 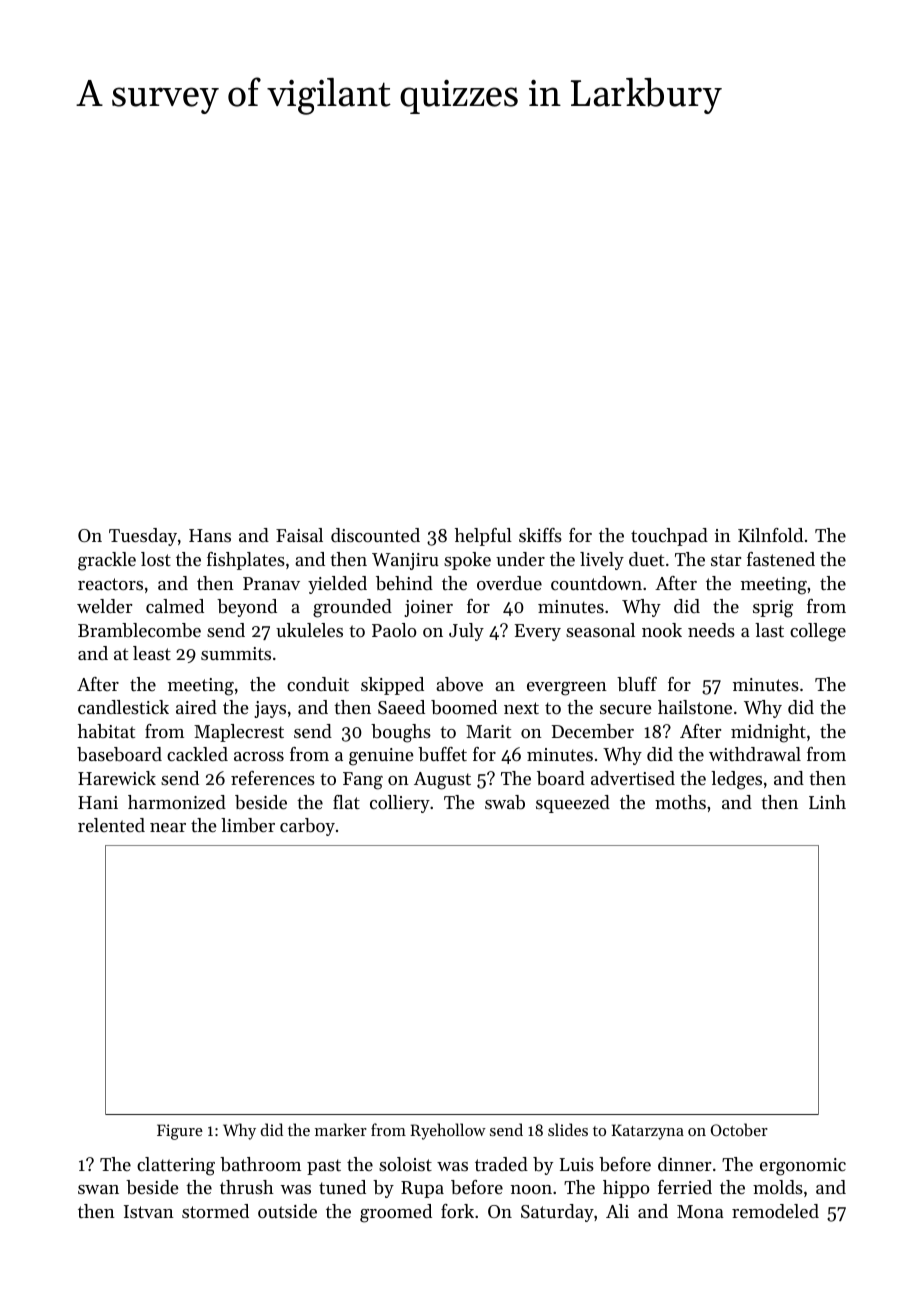 I want to click on Kilnfold, so click(x=770, y=535).
